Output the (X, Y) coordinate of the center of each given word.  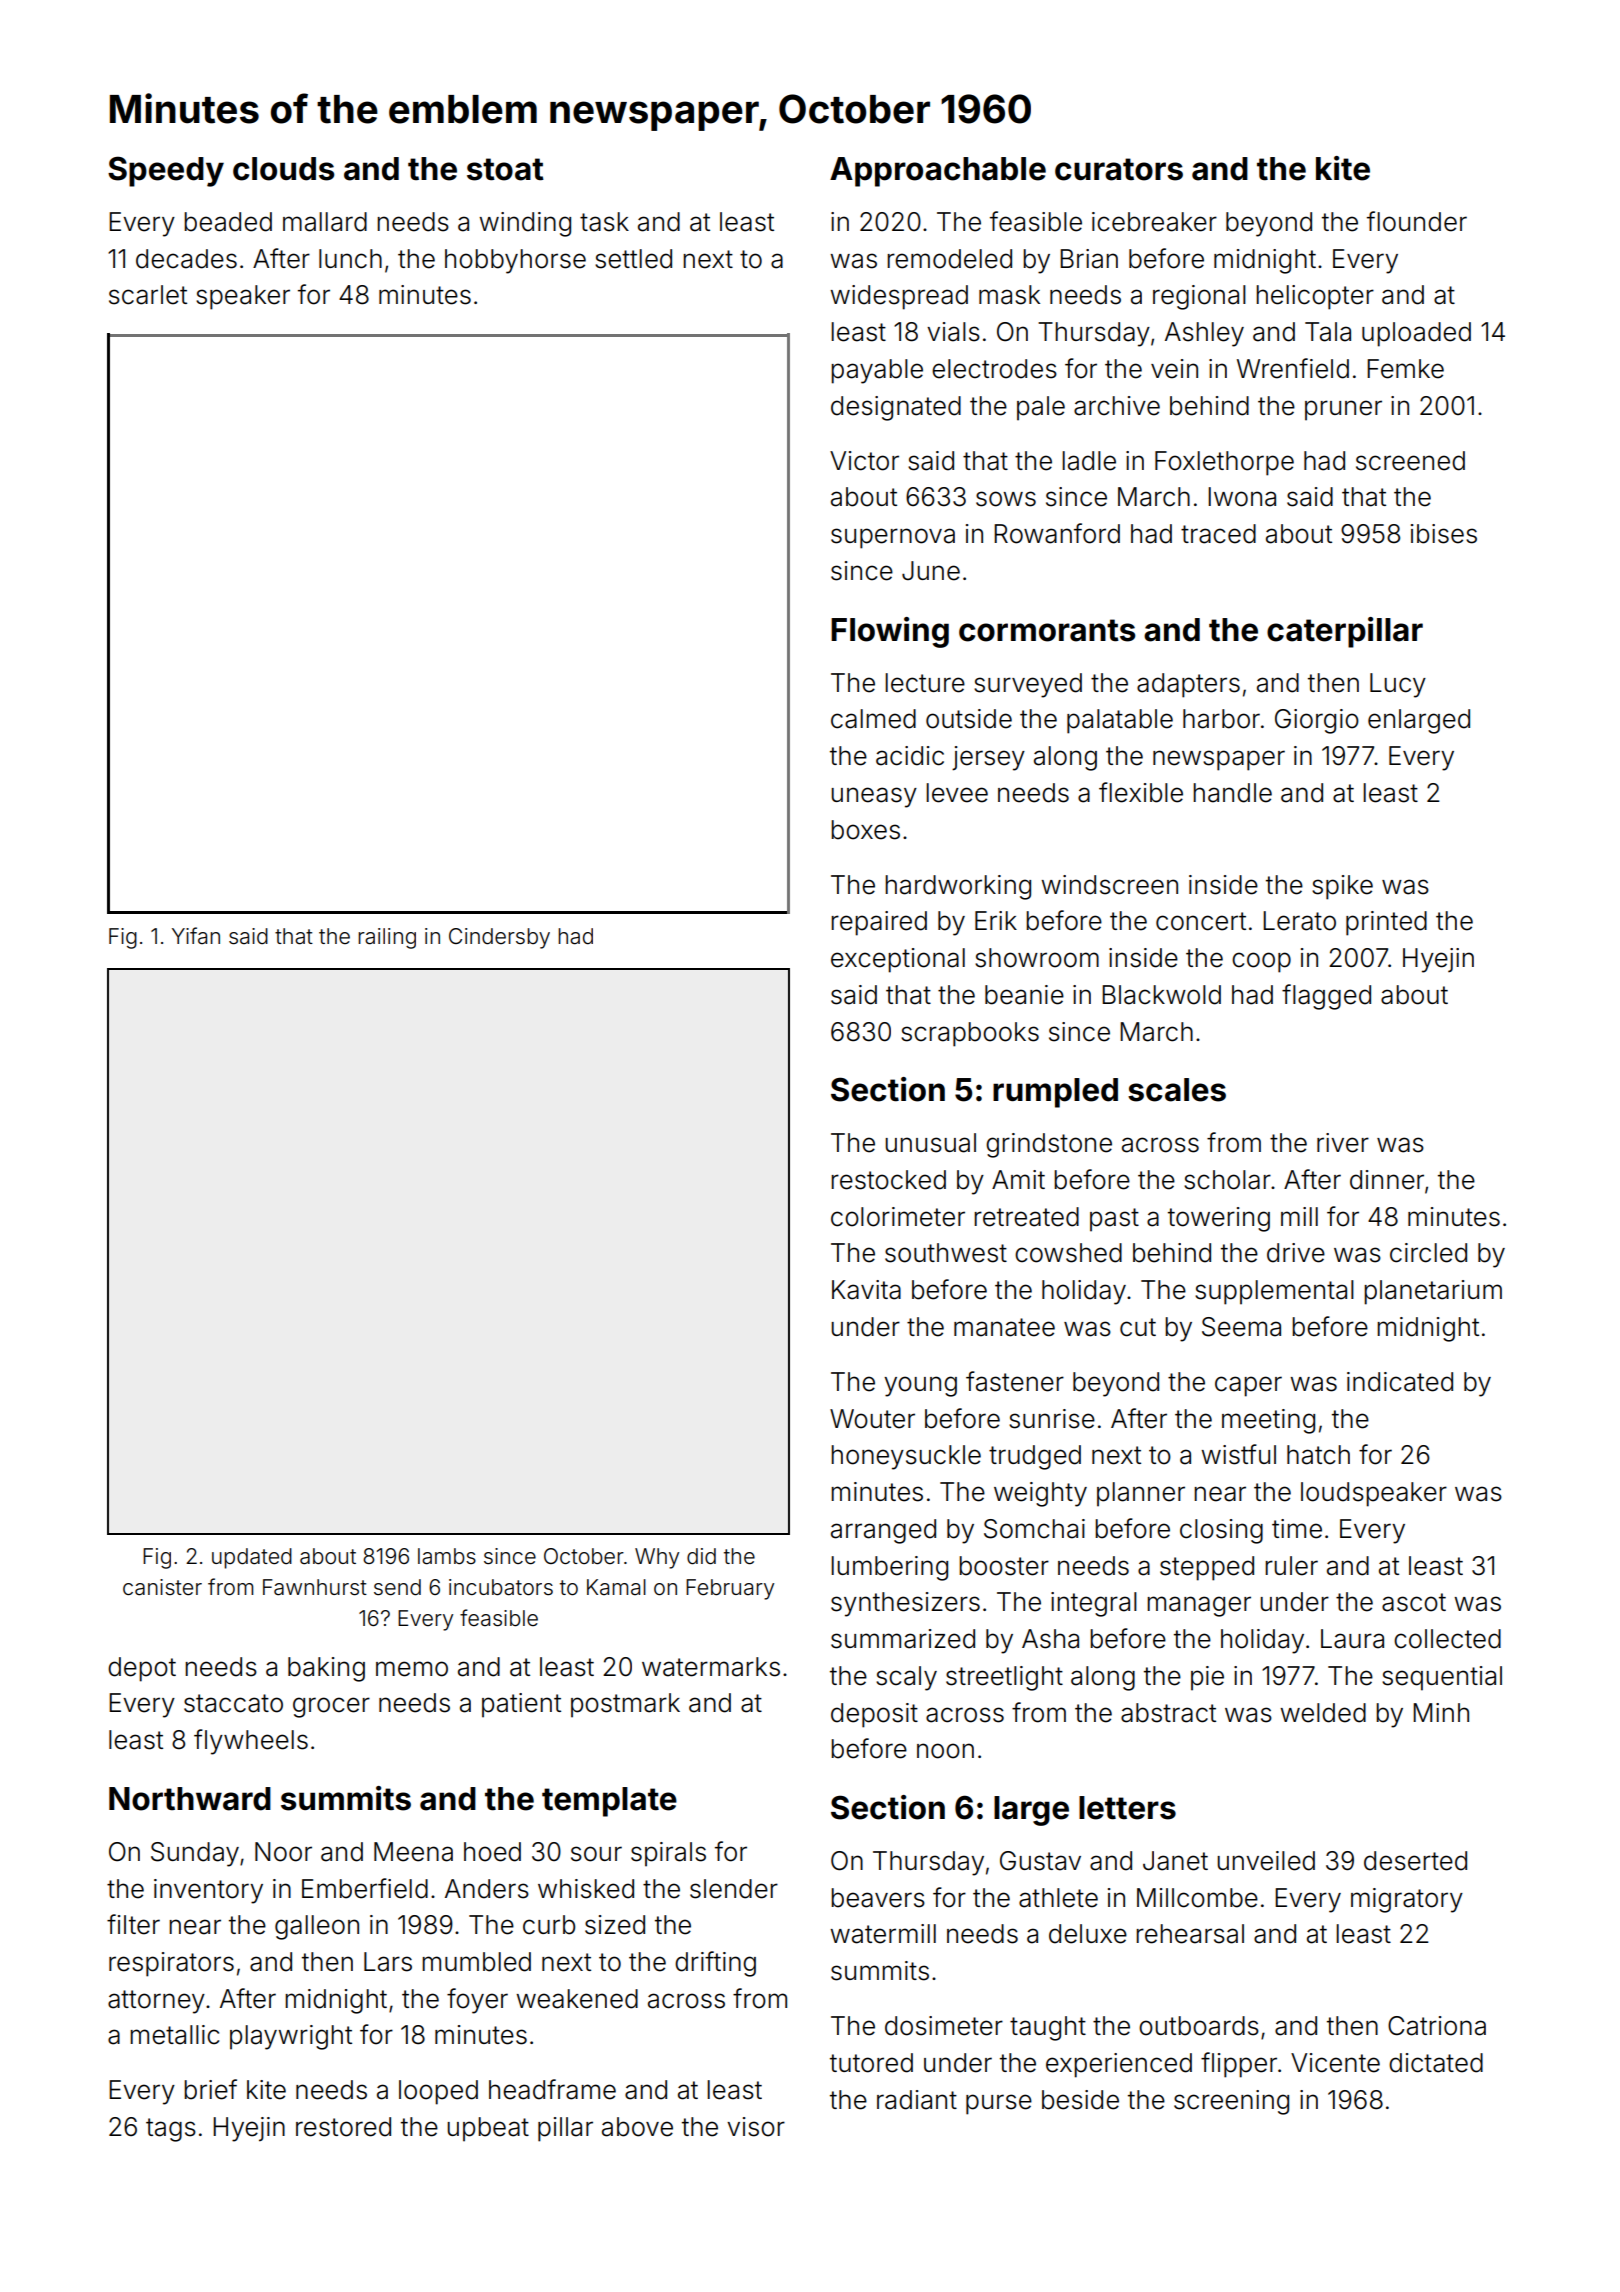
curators (1119, 169)
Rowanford (1057, 533)
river (1343, 1143)
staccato (233, 1703)
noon (945, 1751)
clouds (283, 169)
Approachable (938, 172)
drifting (715, 1964)
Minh (1441, 1712)
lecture (925, 683)
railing (387, 938)
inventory (208, 1891)
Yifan (196, 935)
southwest (946, 1253)
